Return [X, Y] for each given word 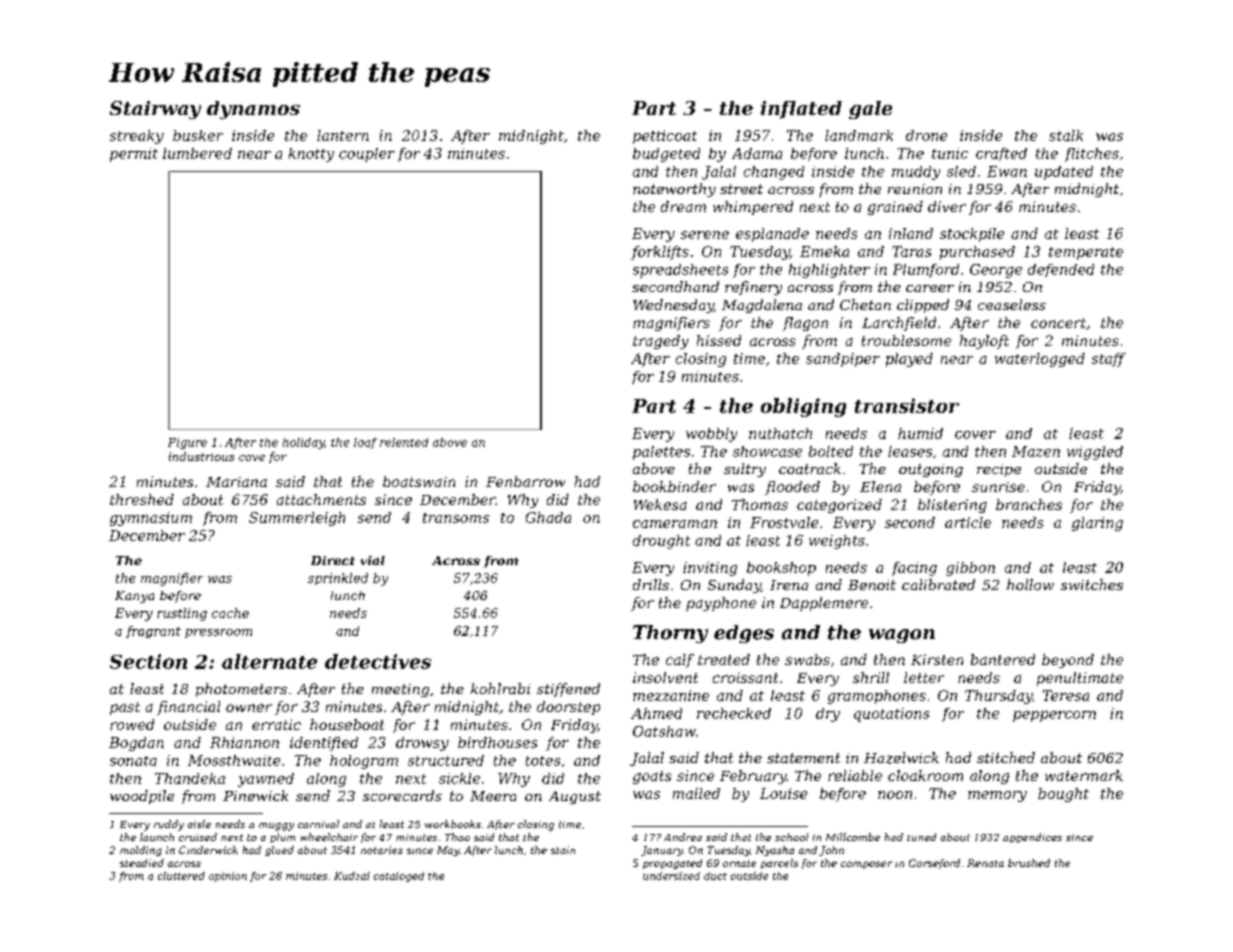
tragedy [661, 342]
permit [134, 155]
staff [1109, 360]
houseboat [347, 724]
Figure [187, 443]
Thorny [670, 634]
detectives [378, 661]
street [741, 189]
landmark [859, 135]
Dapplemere [824, 604]
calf [680, 661]
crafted [1001, 154]
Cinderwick [208, 850]
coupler [367, 155]
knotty [311, 155]
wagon [902, 636]
